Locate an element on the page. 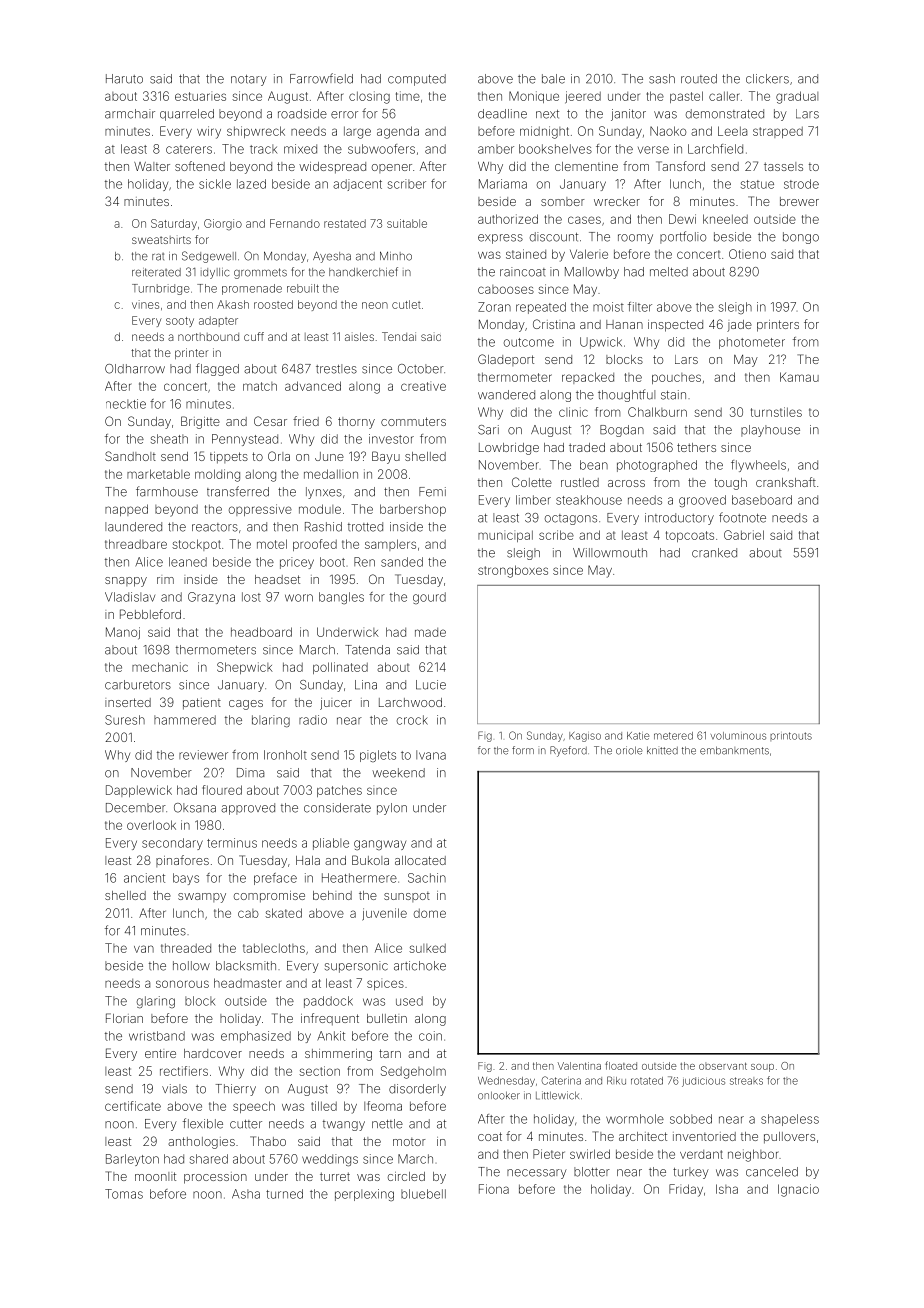  speech is located at coordinates (254, 1107).
